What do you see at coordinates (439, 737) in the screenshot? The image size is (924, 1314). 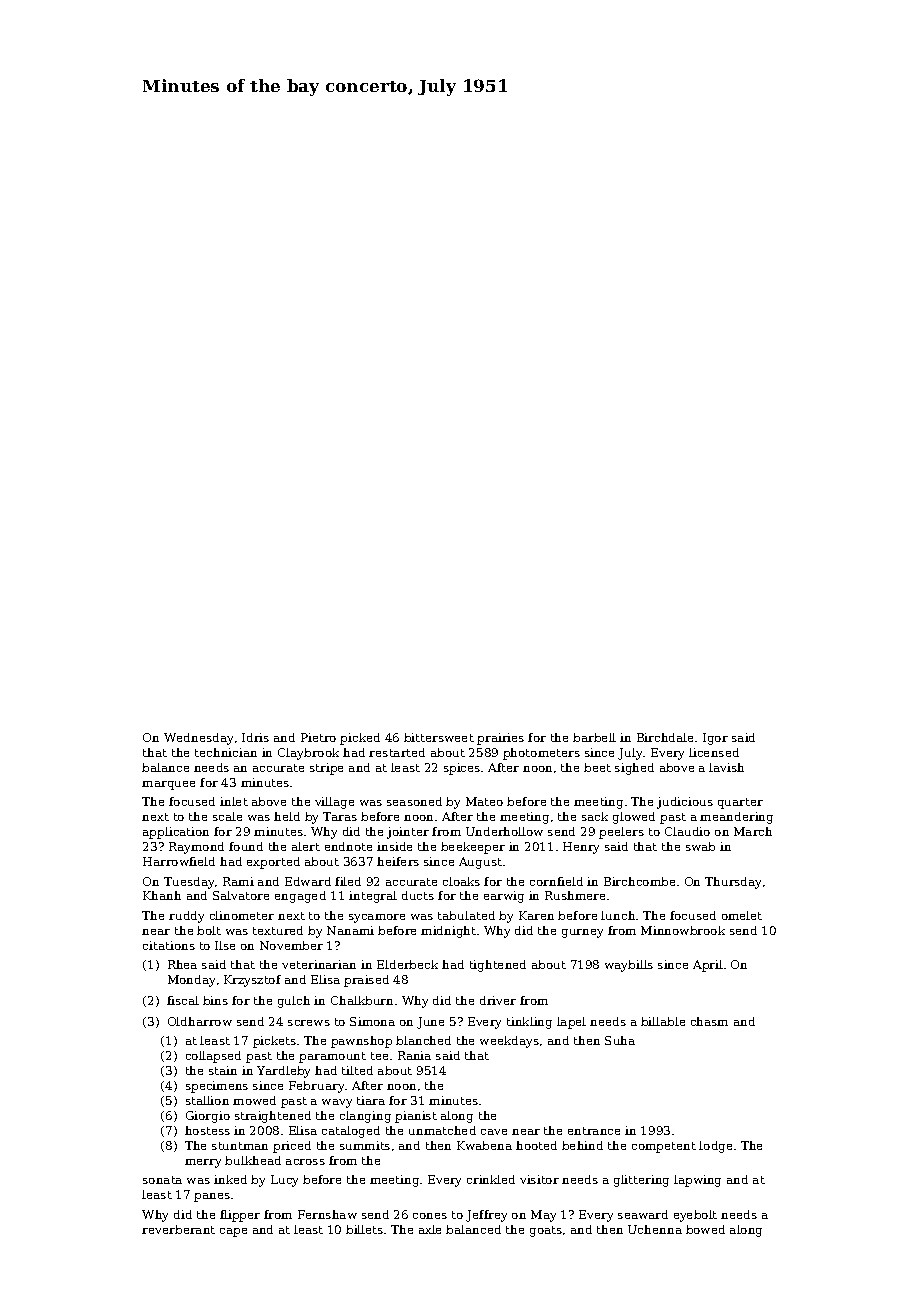 I see `bittersweet` at bounding box center [439, 737].
